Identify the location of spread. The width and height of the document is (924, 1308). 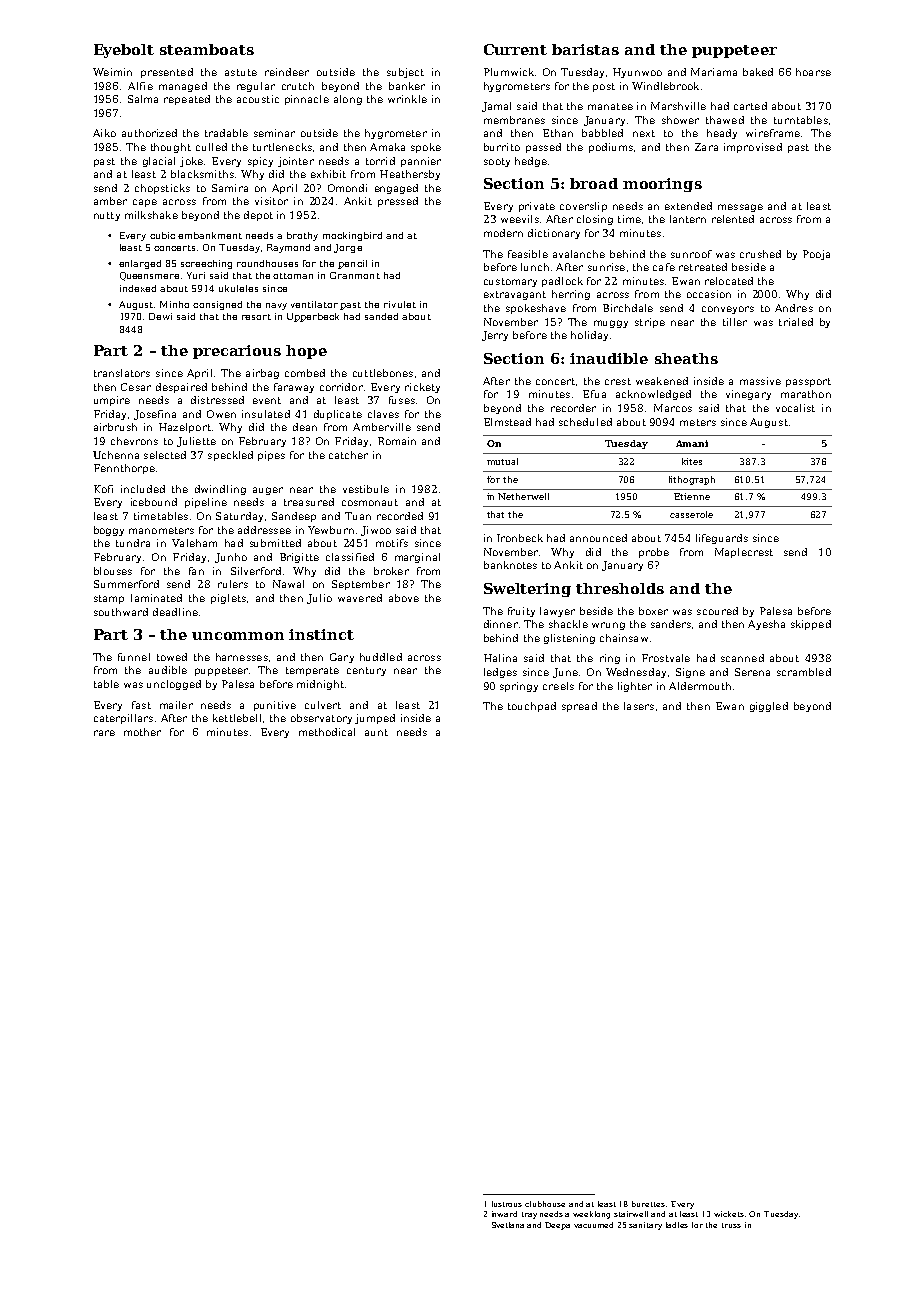
(579, 707).
